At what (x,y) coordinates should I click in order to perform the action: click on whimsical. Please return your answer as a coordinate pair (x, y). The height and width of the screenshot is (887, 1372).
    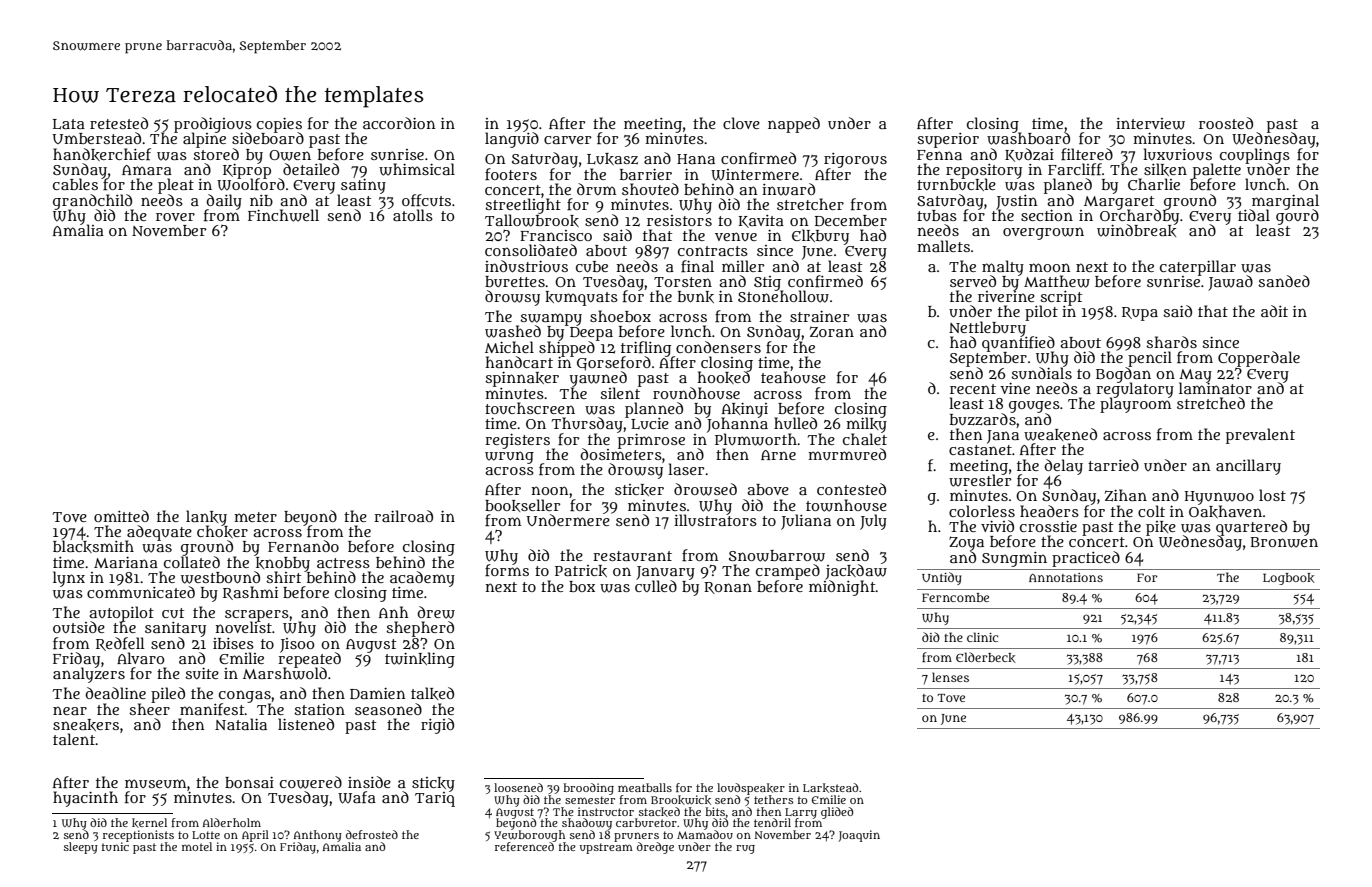
    Looking at the image, I should click on (417, 169).
